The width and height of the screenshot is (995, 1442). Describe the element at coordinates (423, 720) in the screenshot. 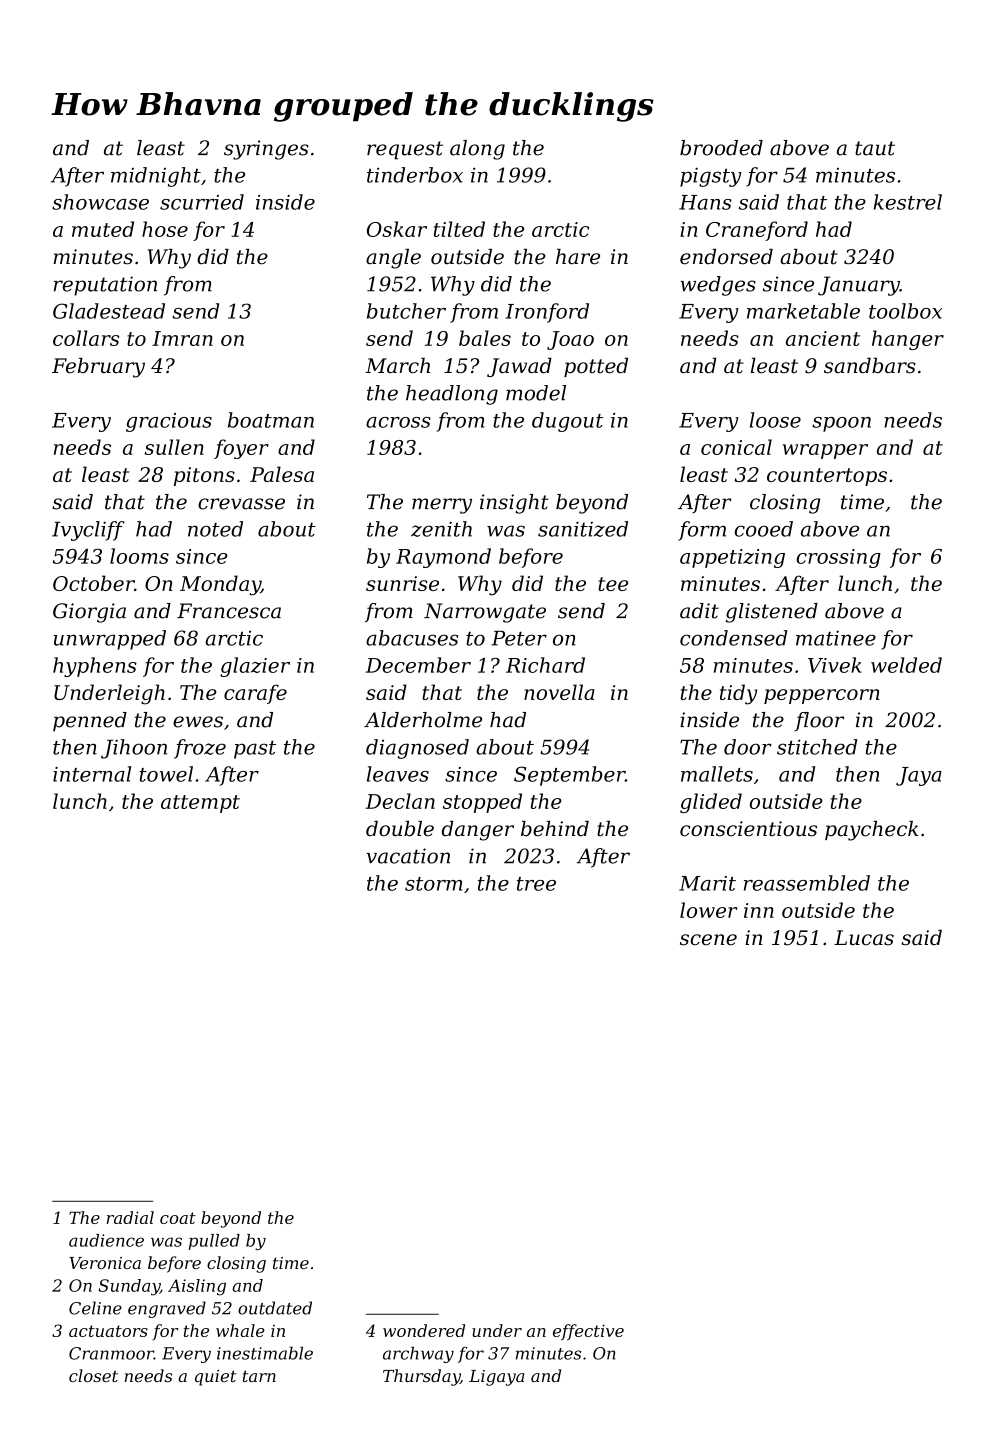

I see `Alderholme` at that location.
